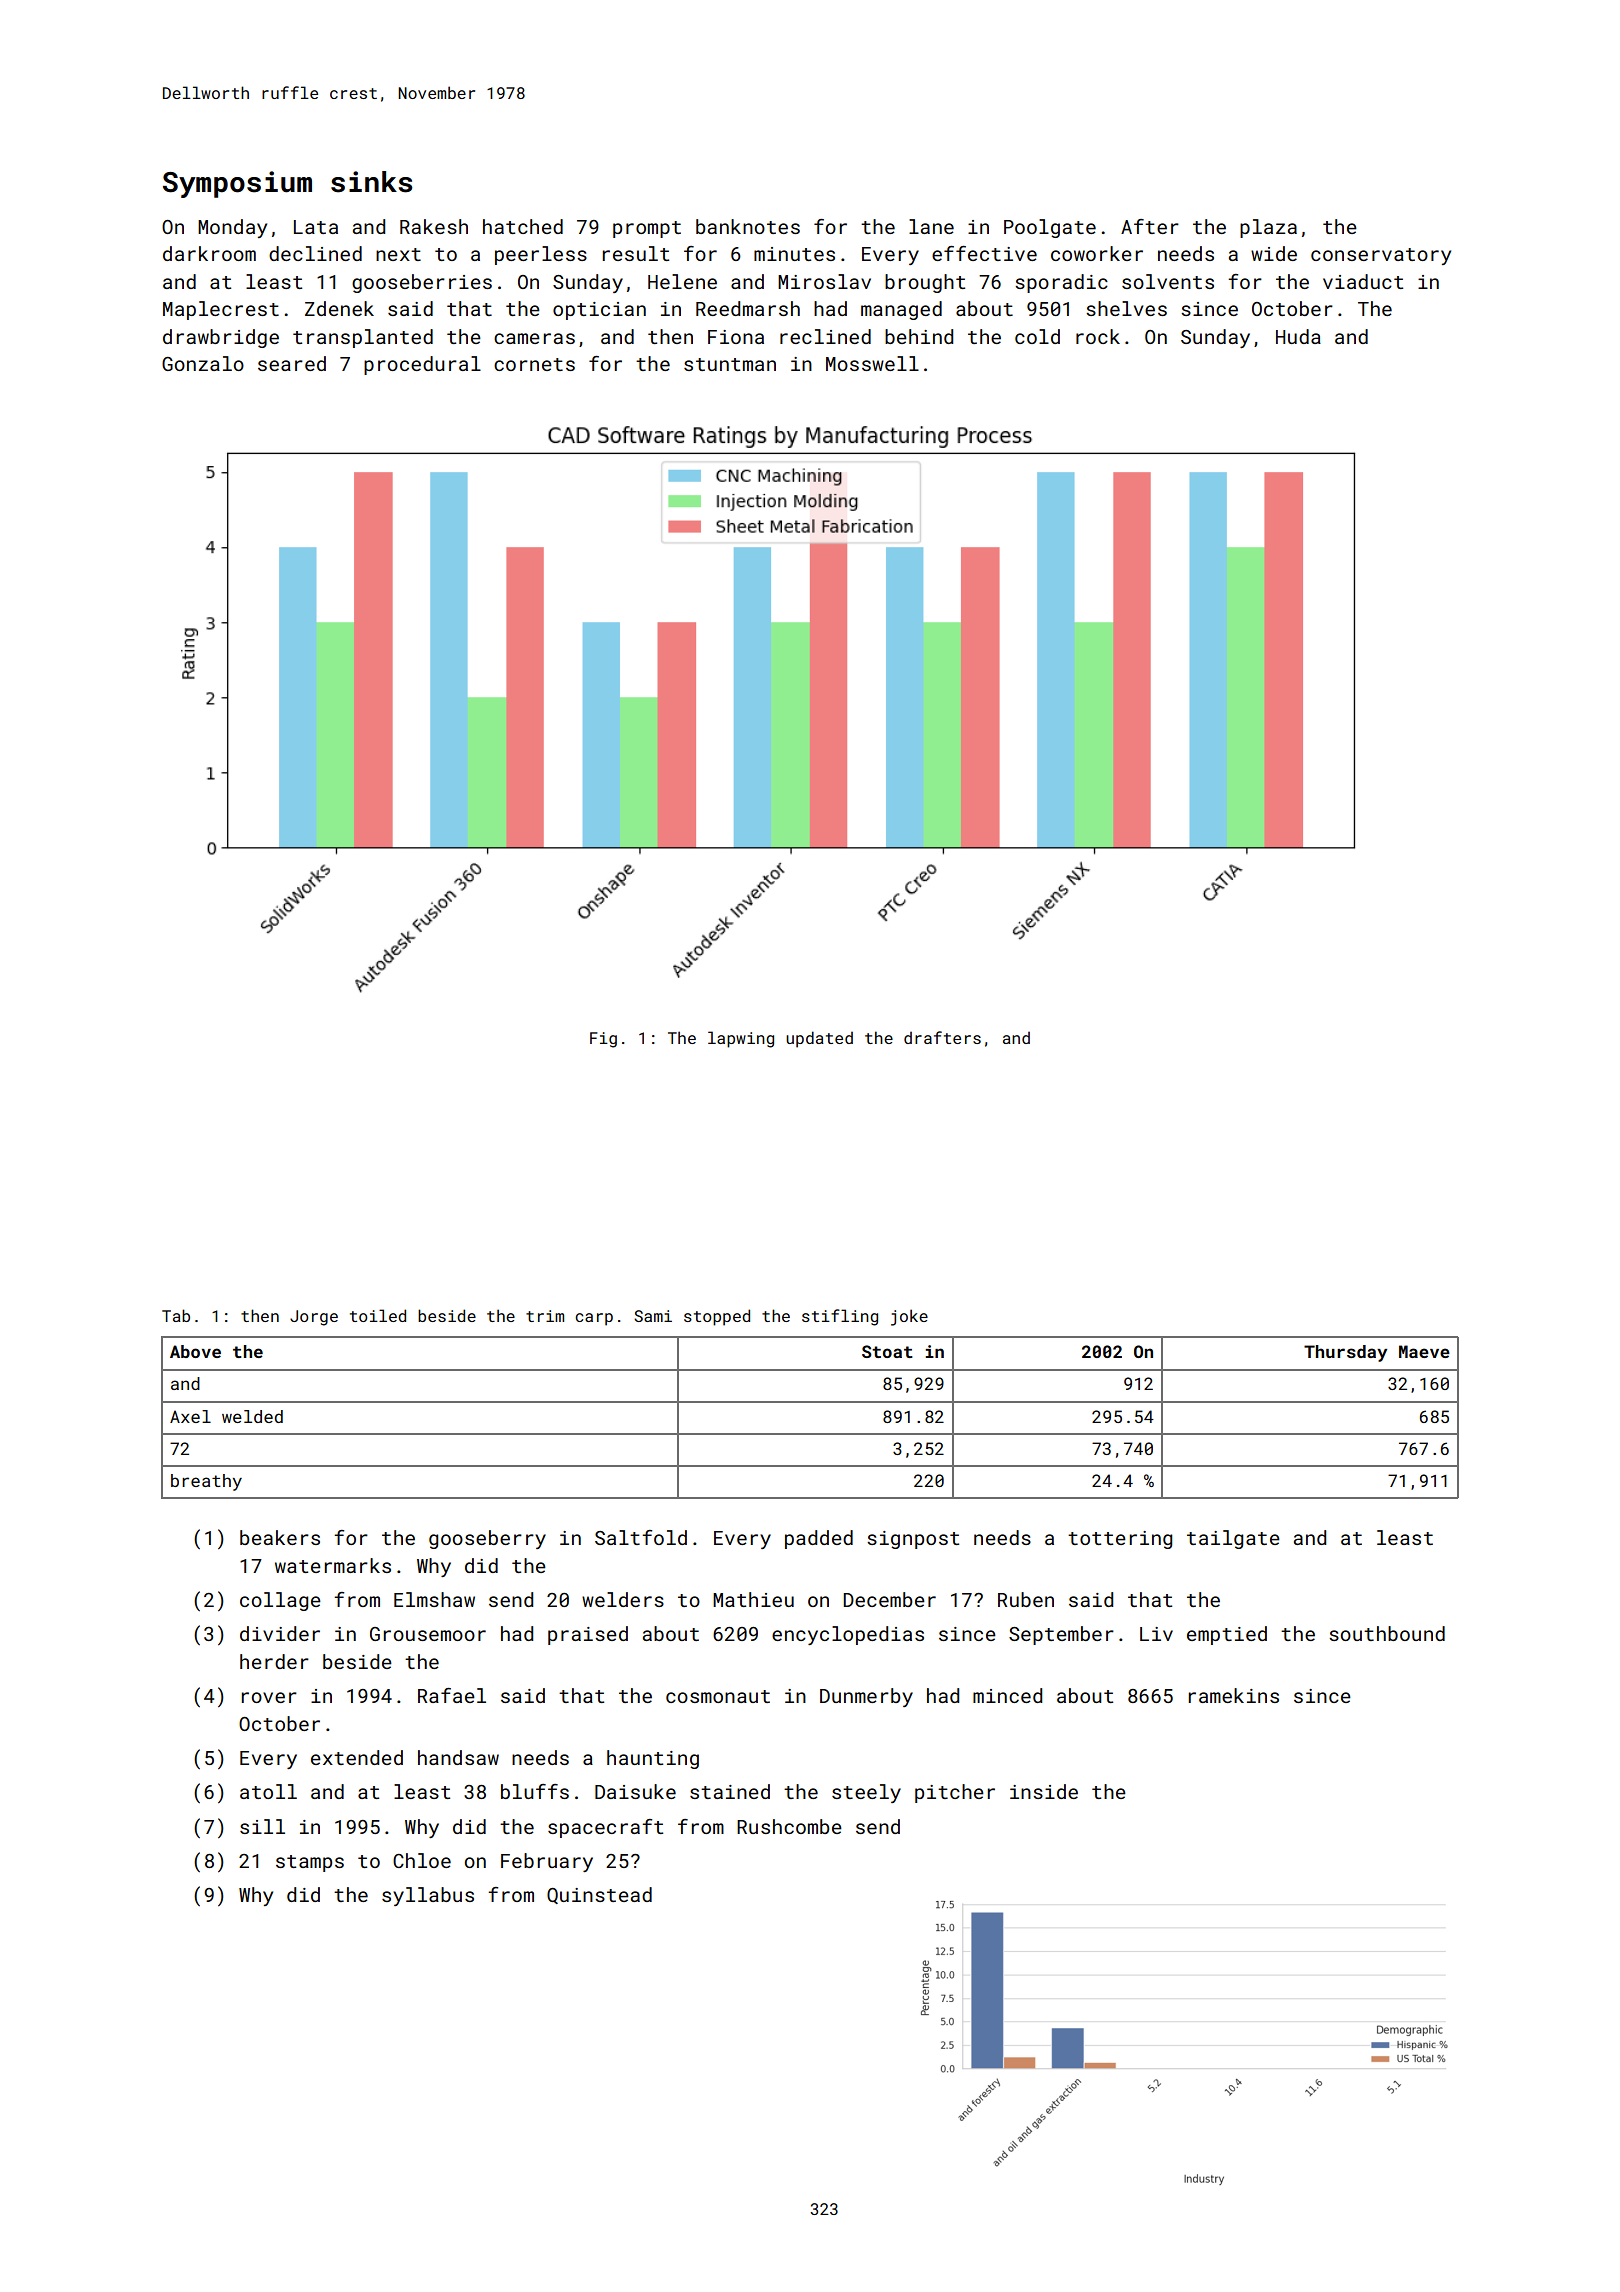 The width and height of the document is (1620, 2292). What do you see at coordinates (741, 1039) in the document?
I see `lapwing` at bounding box center [741, 1039].
